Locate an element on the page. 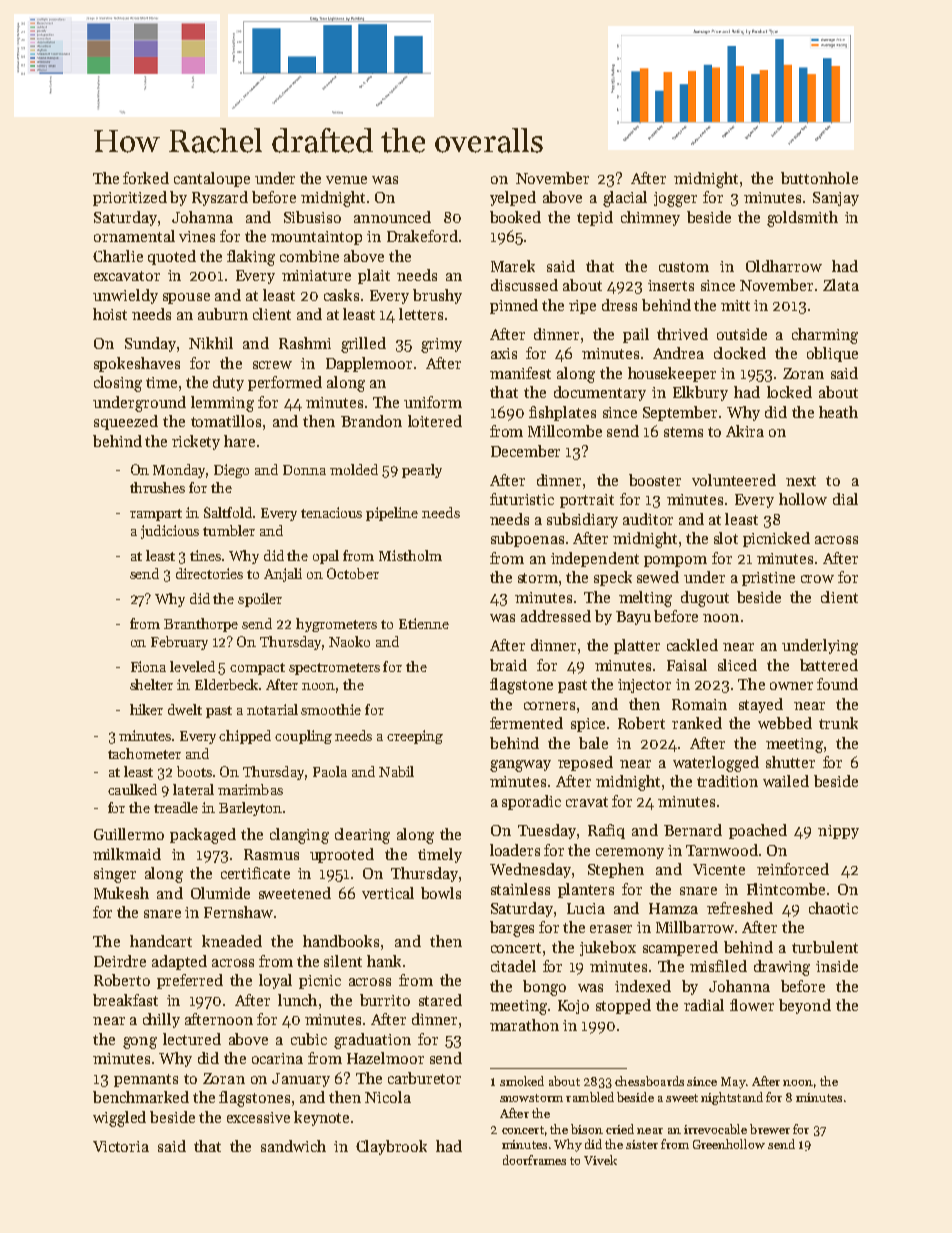  marathon is located at coordinates (524, 1025).
